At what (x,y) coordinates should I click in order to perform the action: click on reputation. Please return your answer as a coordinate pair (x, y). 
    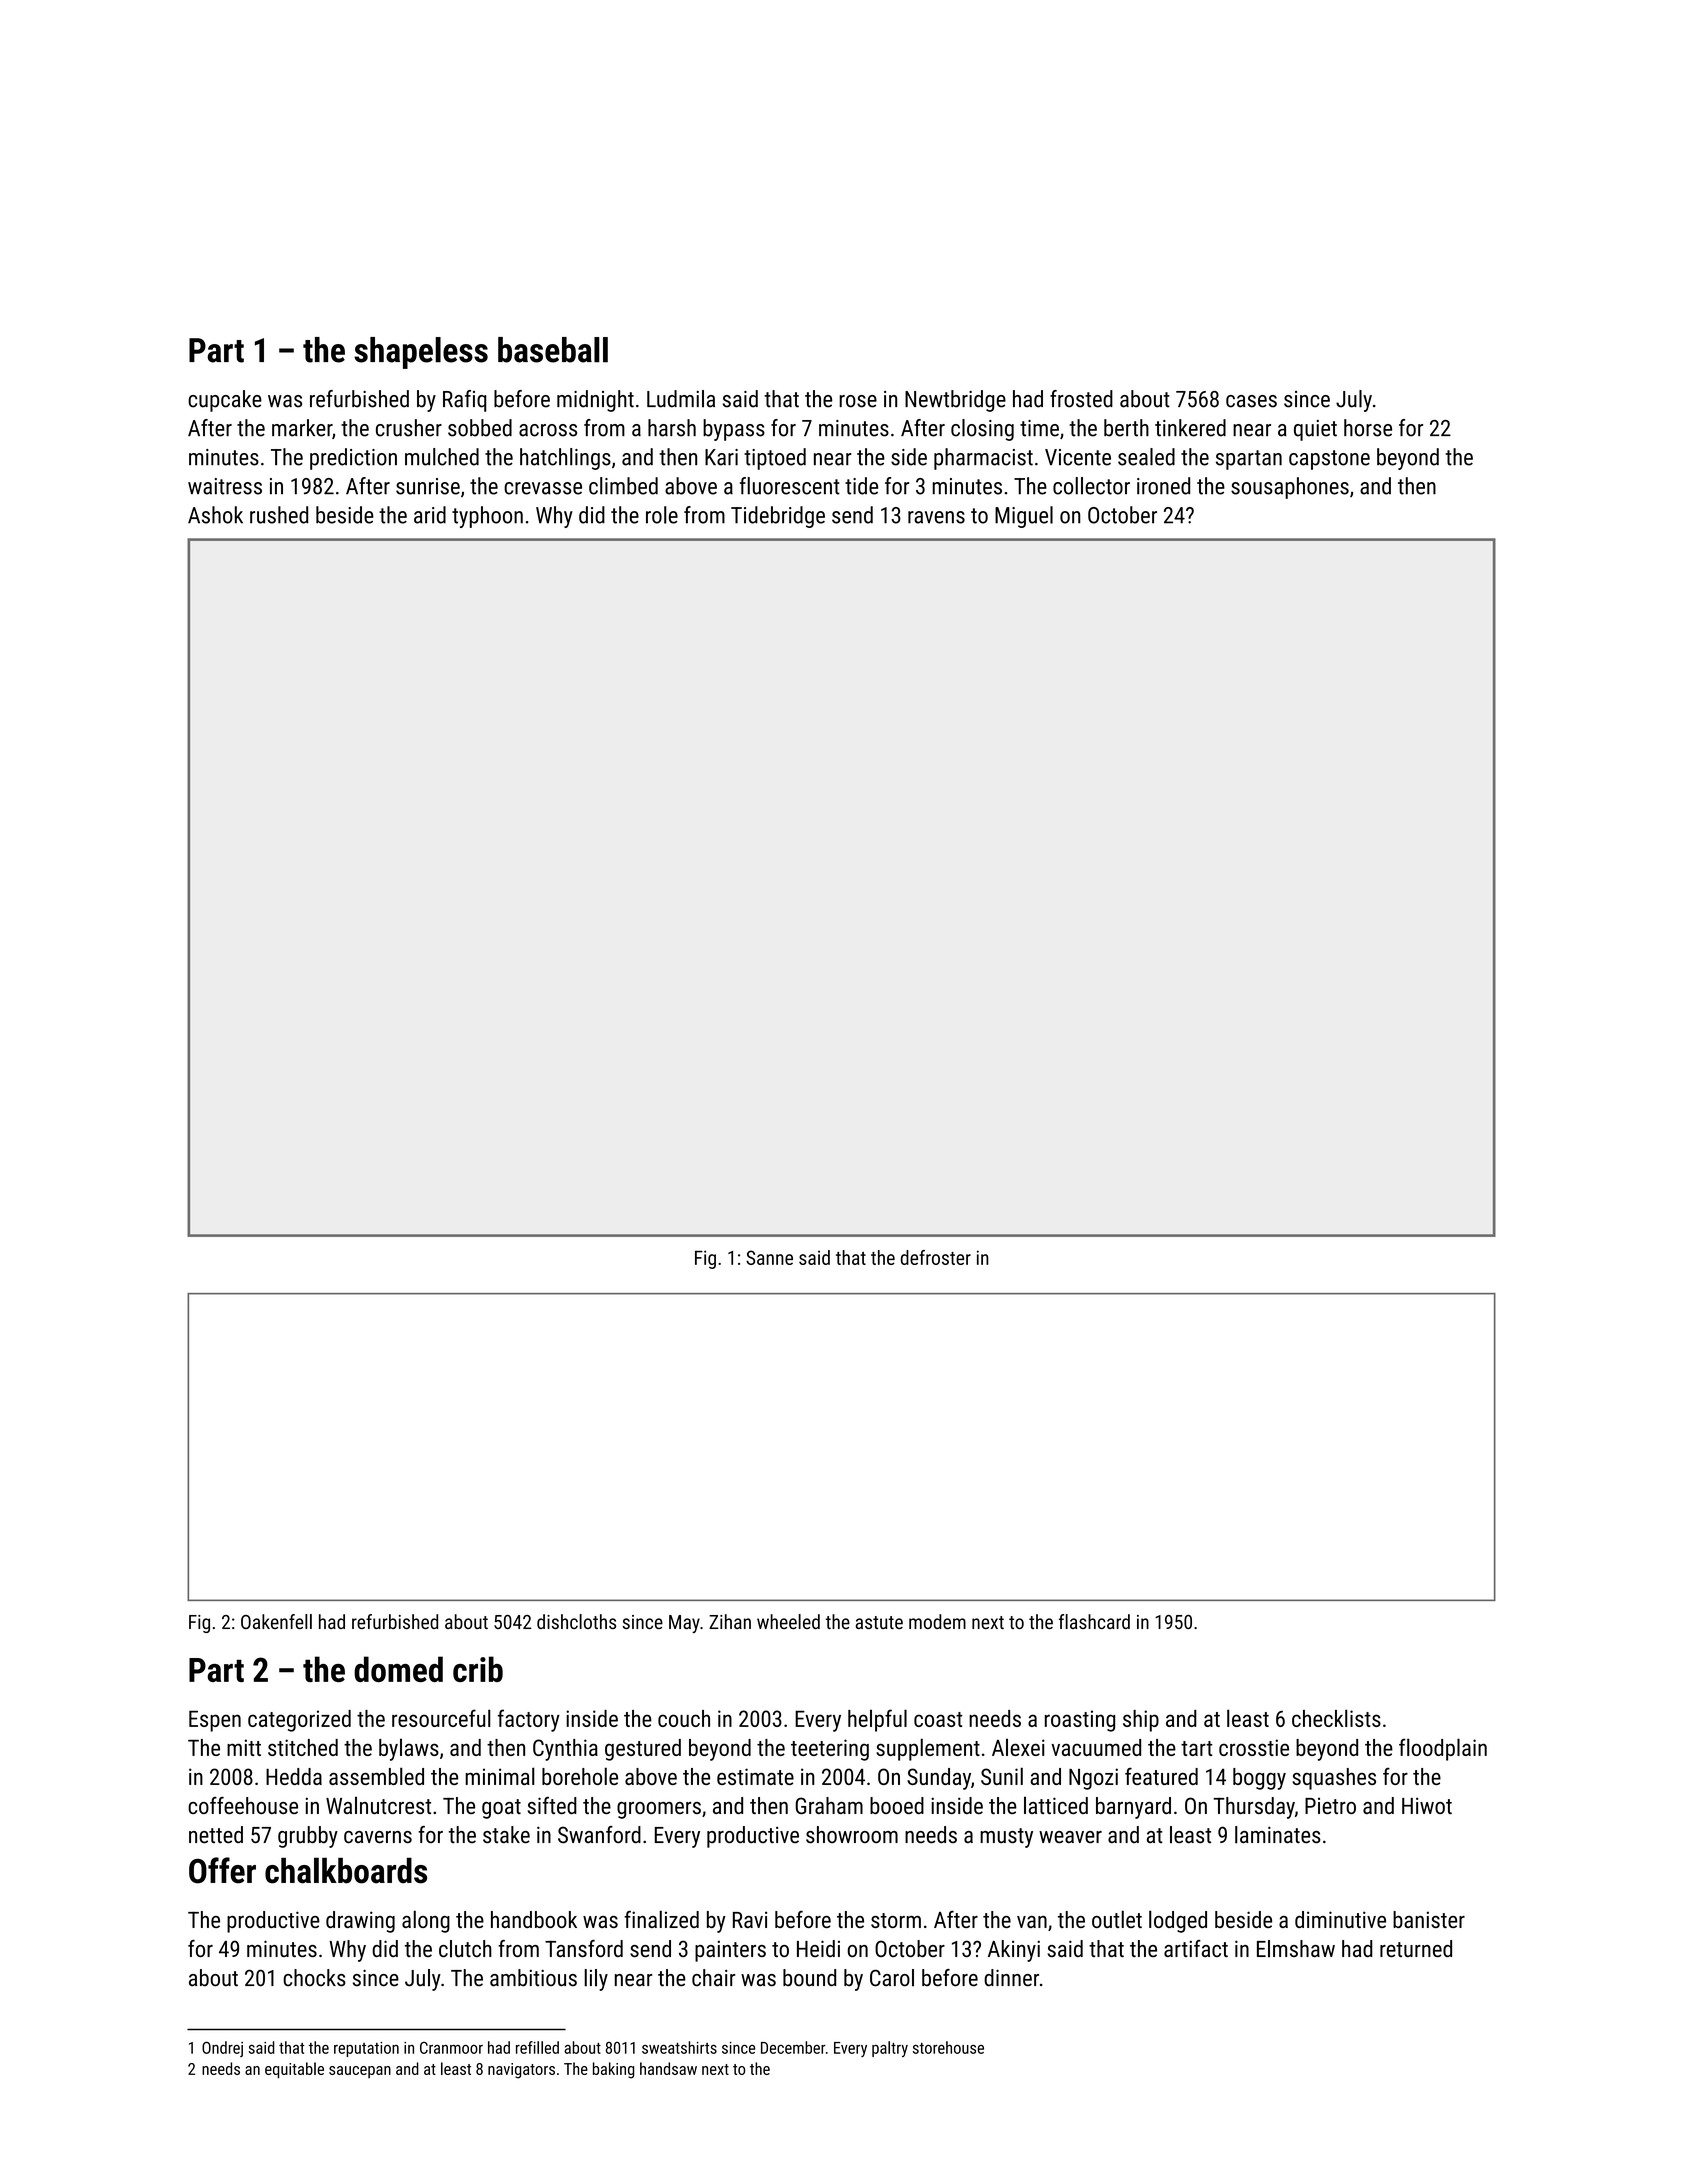
    Looking at the image, I should click on (366, 2049).
